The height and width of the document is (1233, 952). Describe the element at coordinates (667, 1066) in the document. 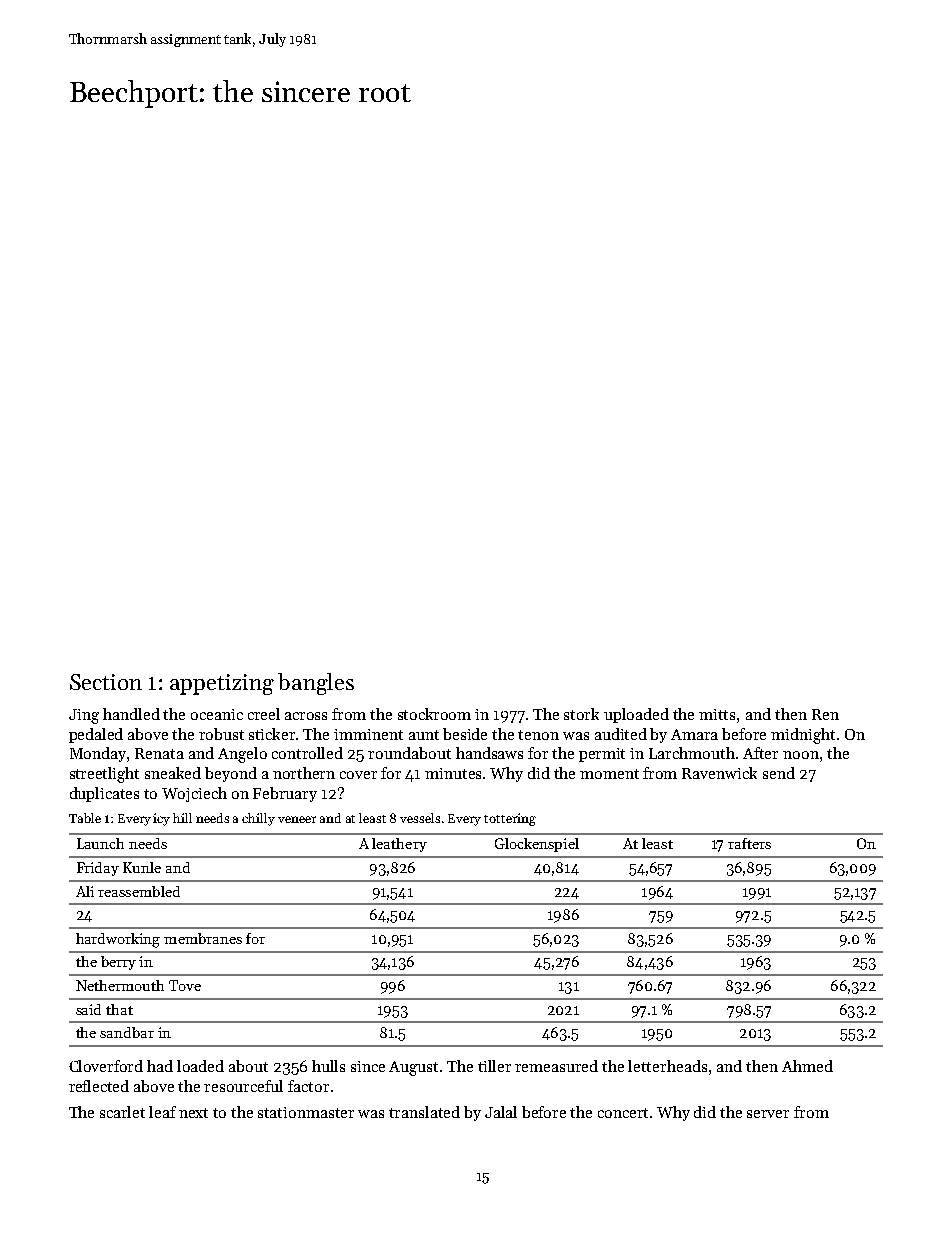

I see `letterheads` at that location.
